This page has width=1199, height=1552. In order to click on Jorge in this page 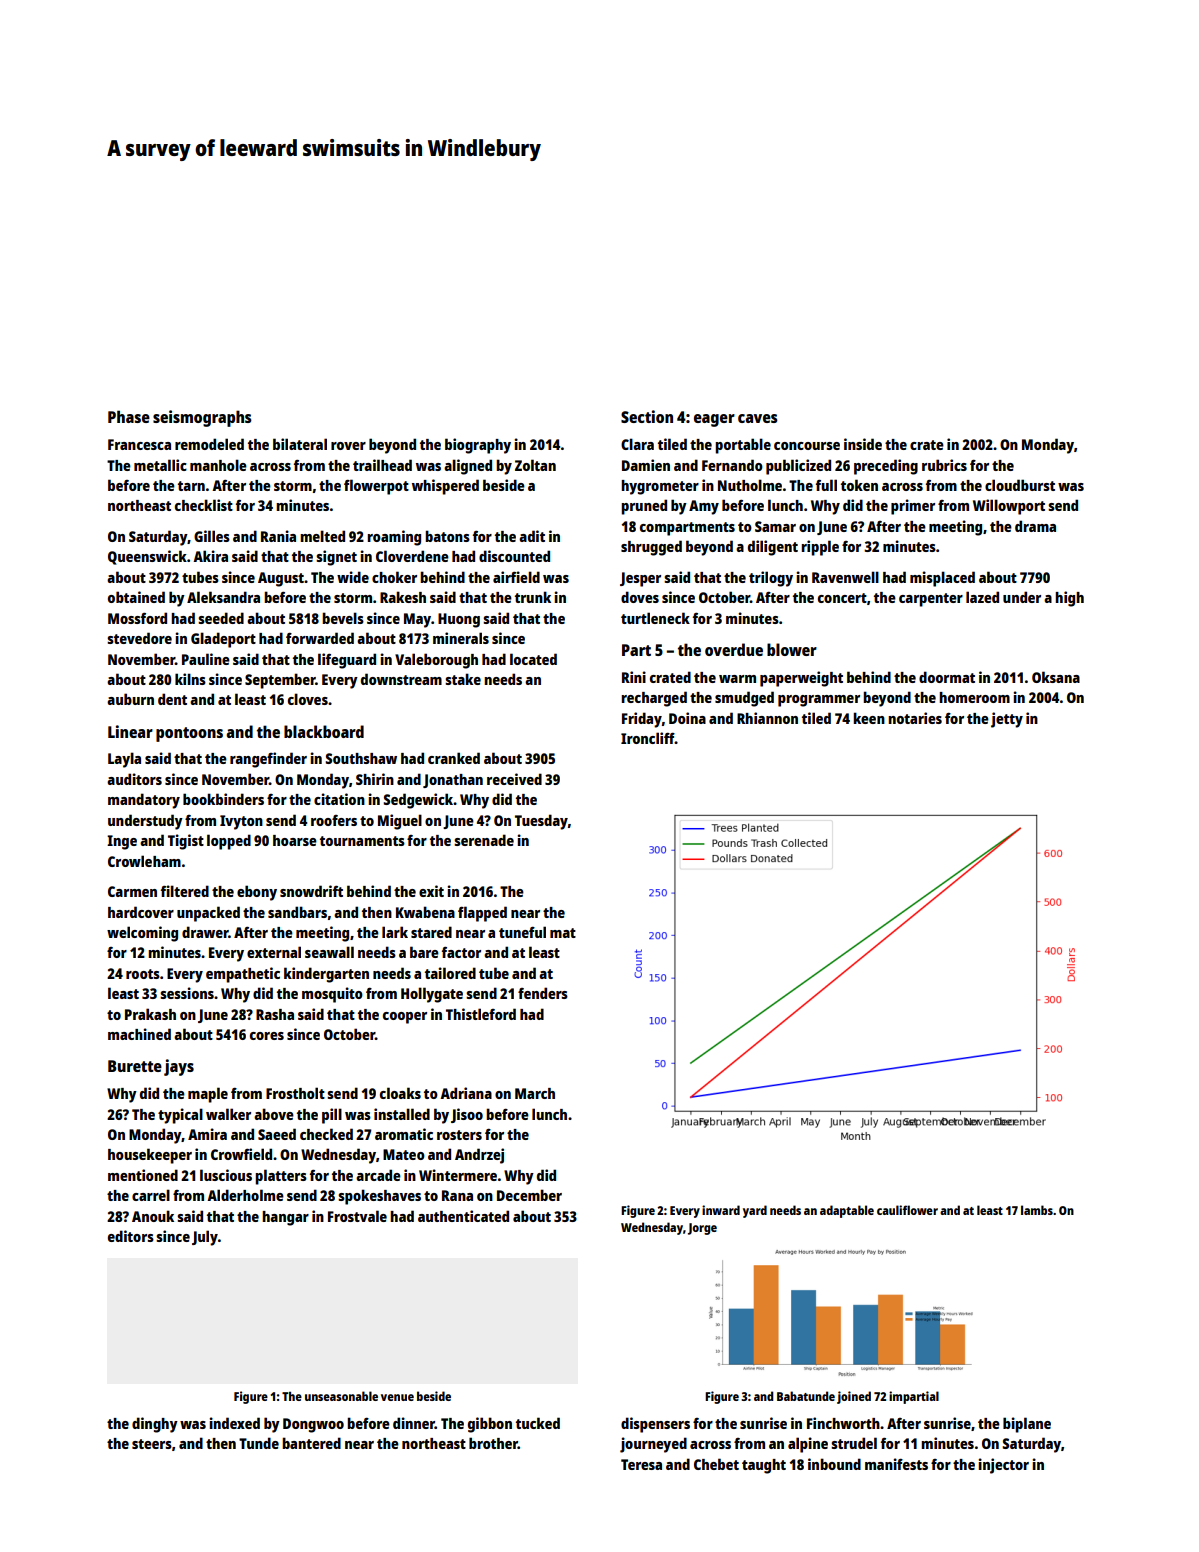, I will do `click(702, 1229)`.
